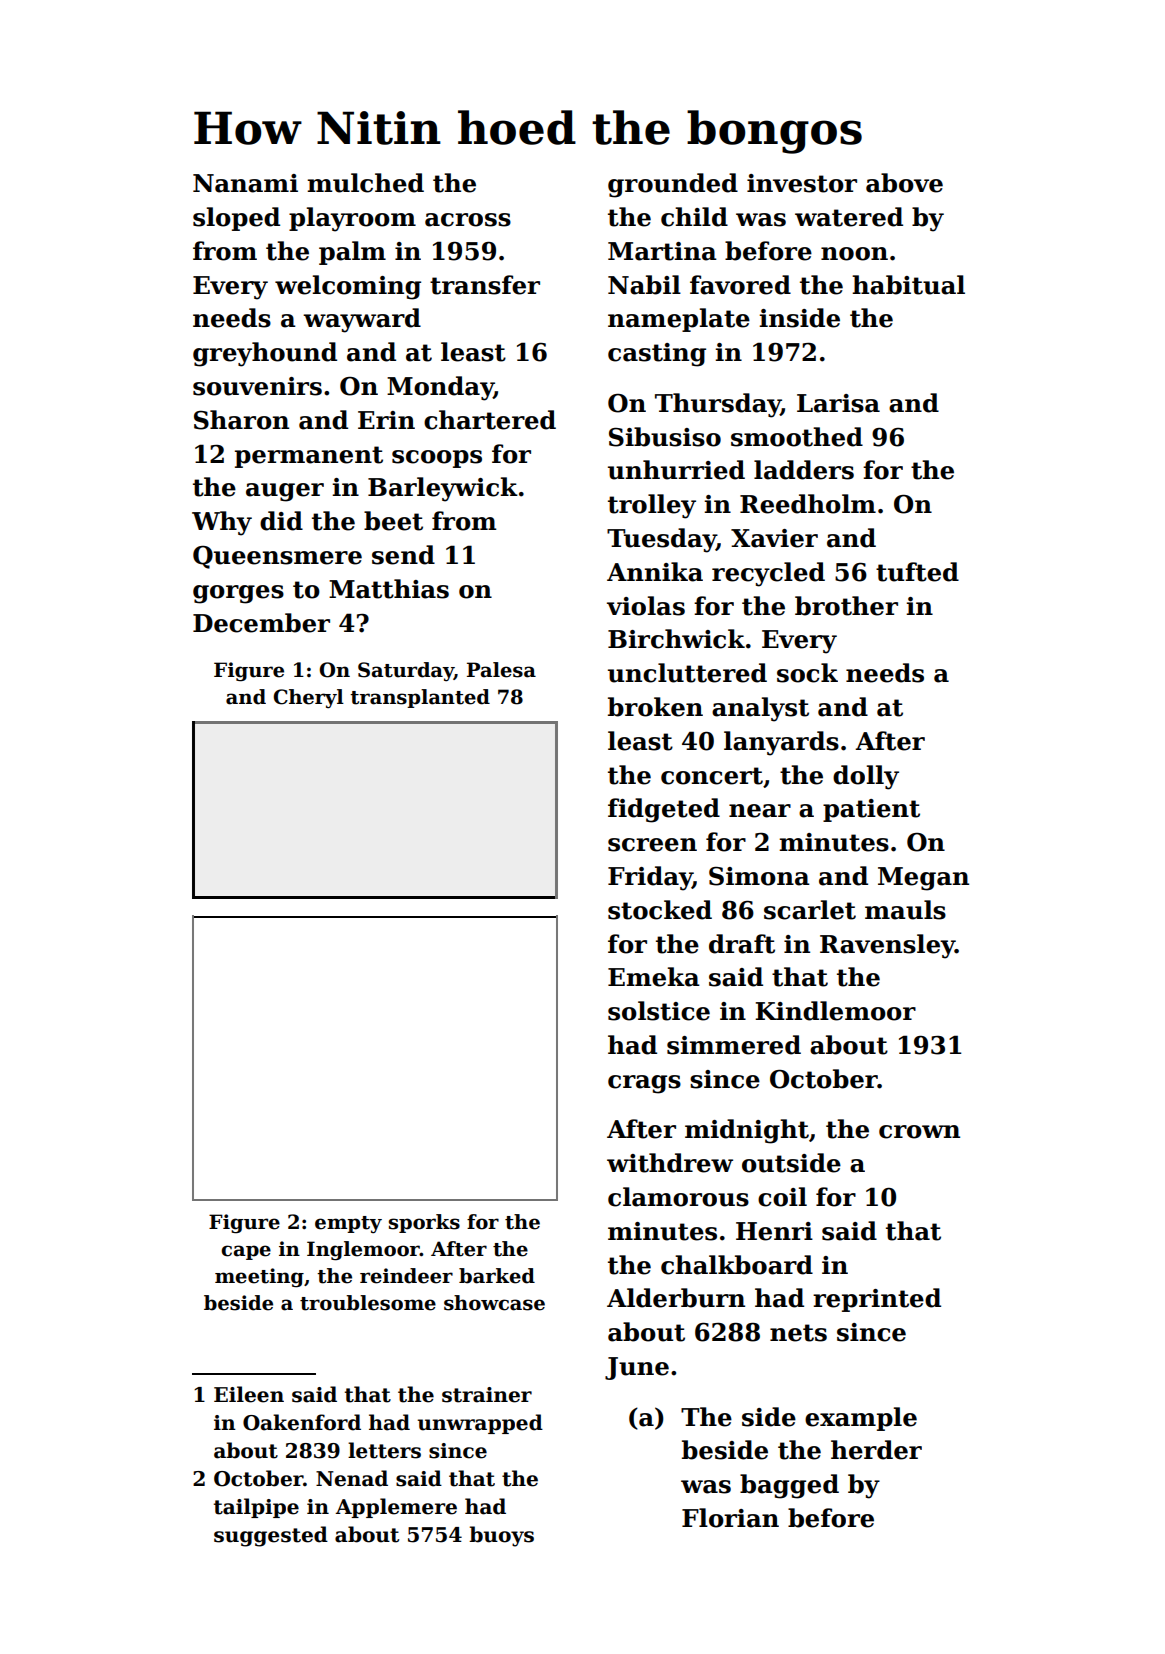 This screenshot has width=1165, height=1654. Describe the element at coordinates (673, 185) in the screenshot. I see `grounded` at that location.
